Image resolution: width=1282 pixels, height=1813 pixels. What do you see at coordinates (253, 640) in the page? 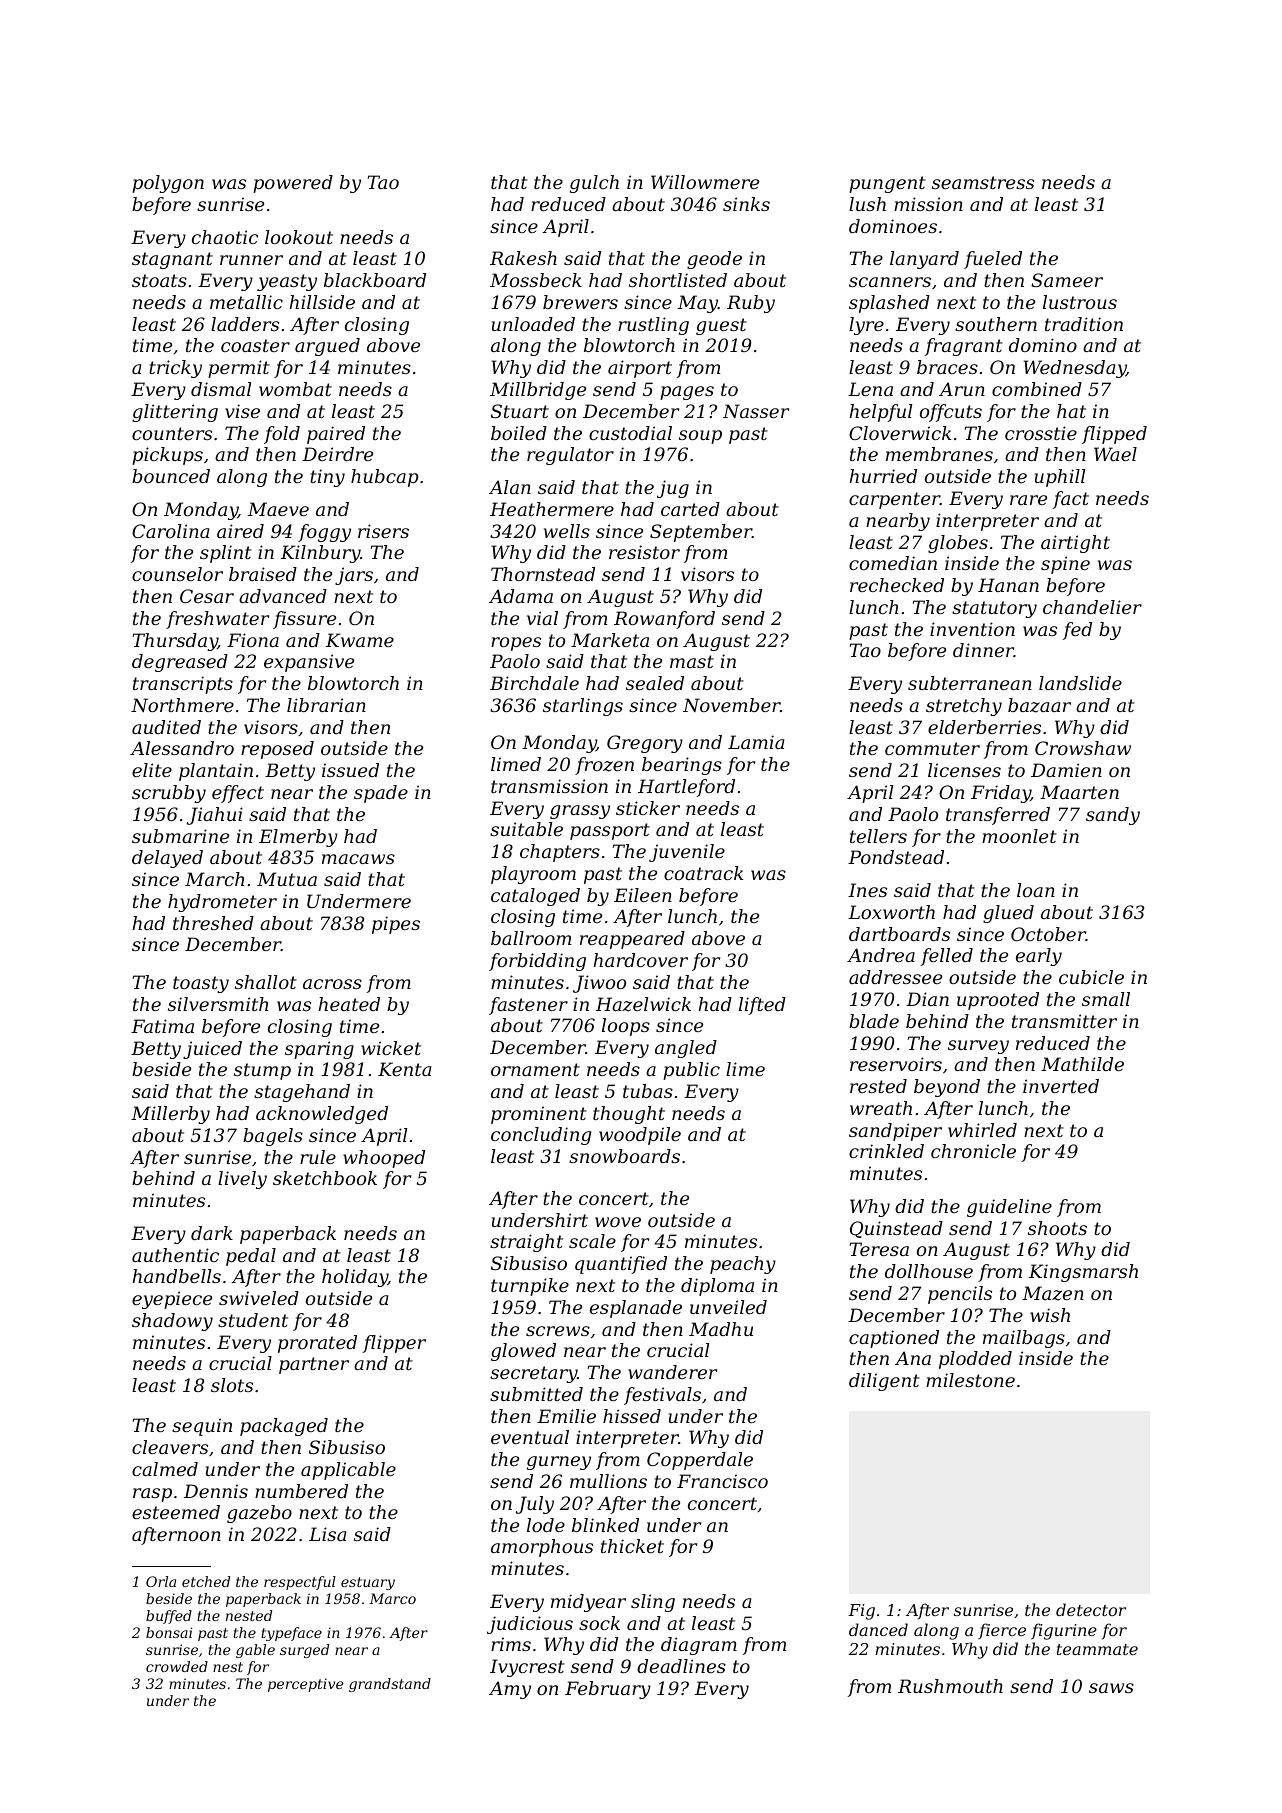
I see `Fiona` at bounding box center [253, 640].
